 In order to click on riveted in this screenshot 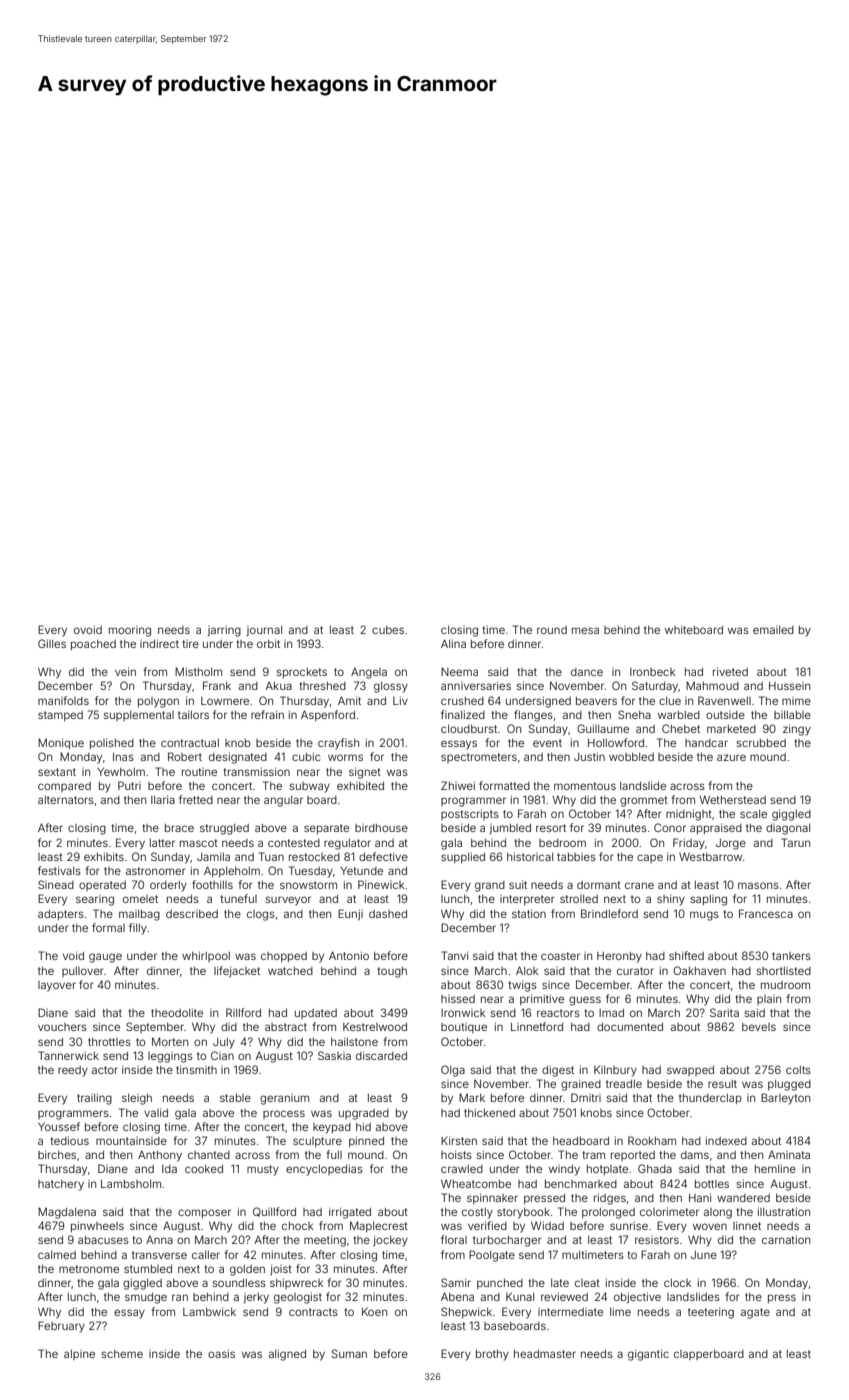, I will do `click(730, 671)`.
